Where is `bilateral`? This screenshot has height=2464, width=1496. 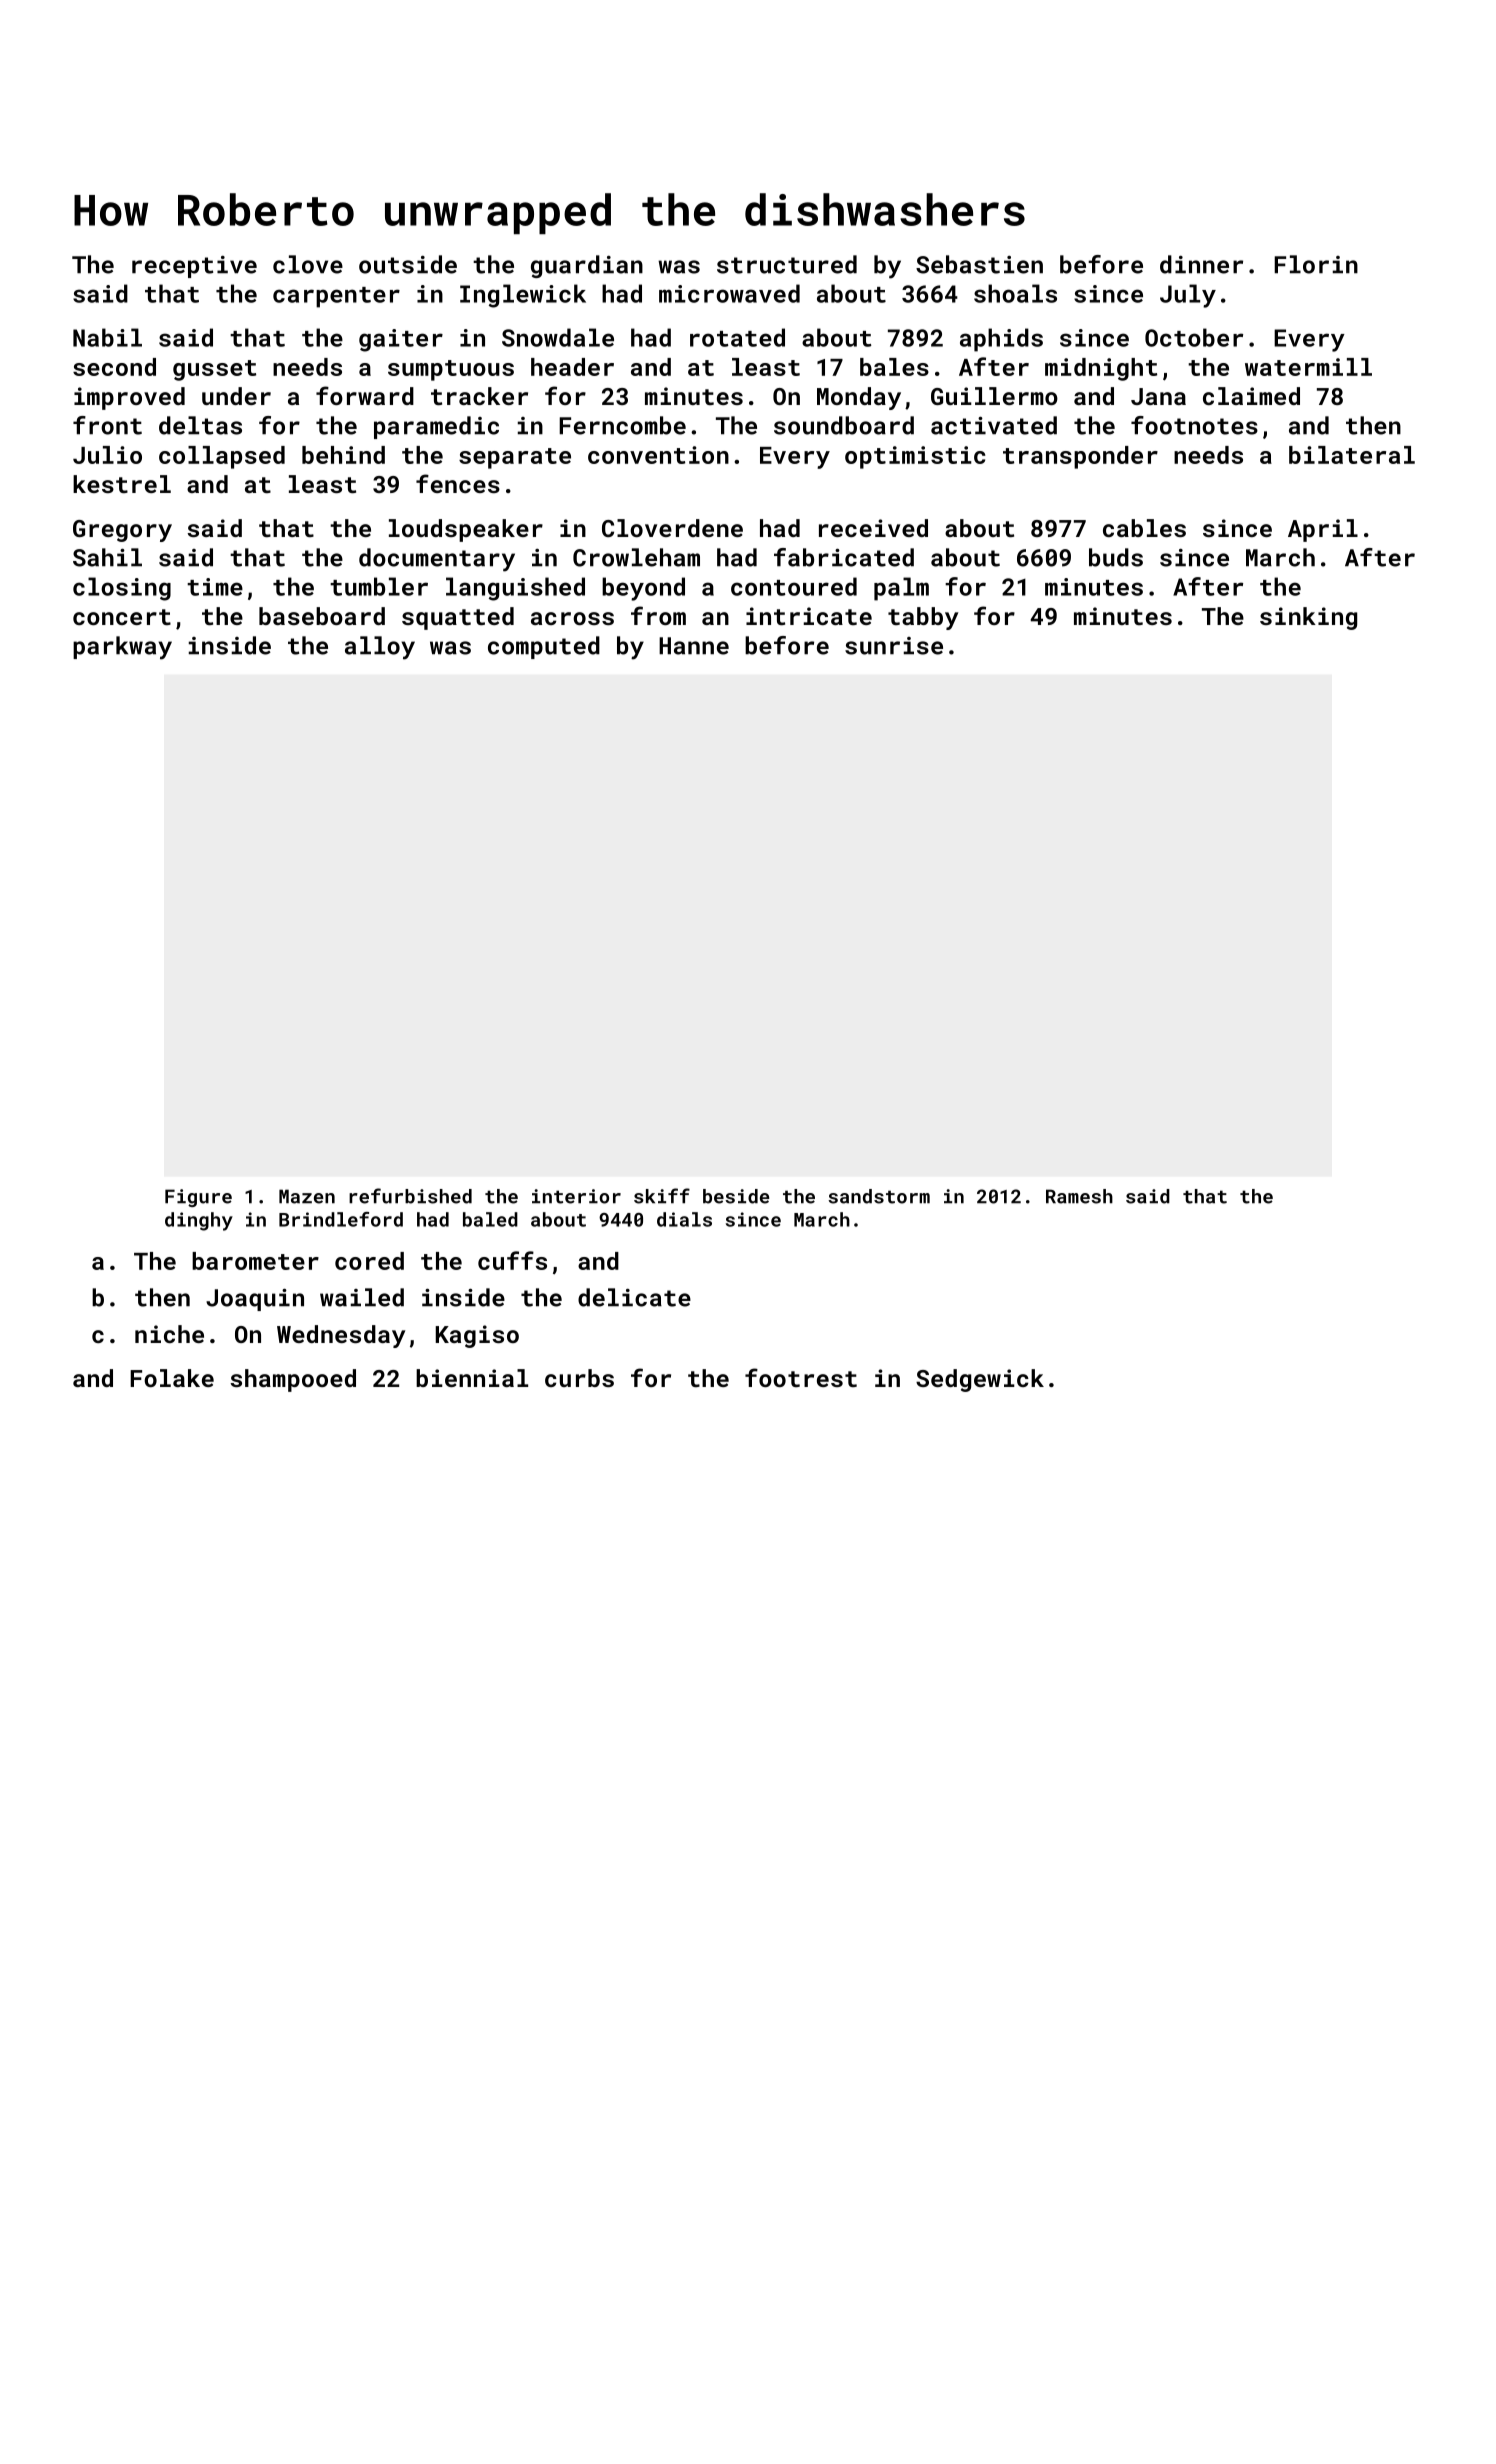
bilateral is located at coordinates (1352, 455).
